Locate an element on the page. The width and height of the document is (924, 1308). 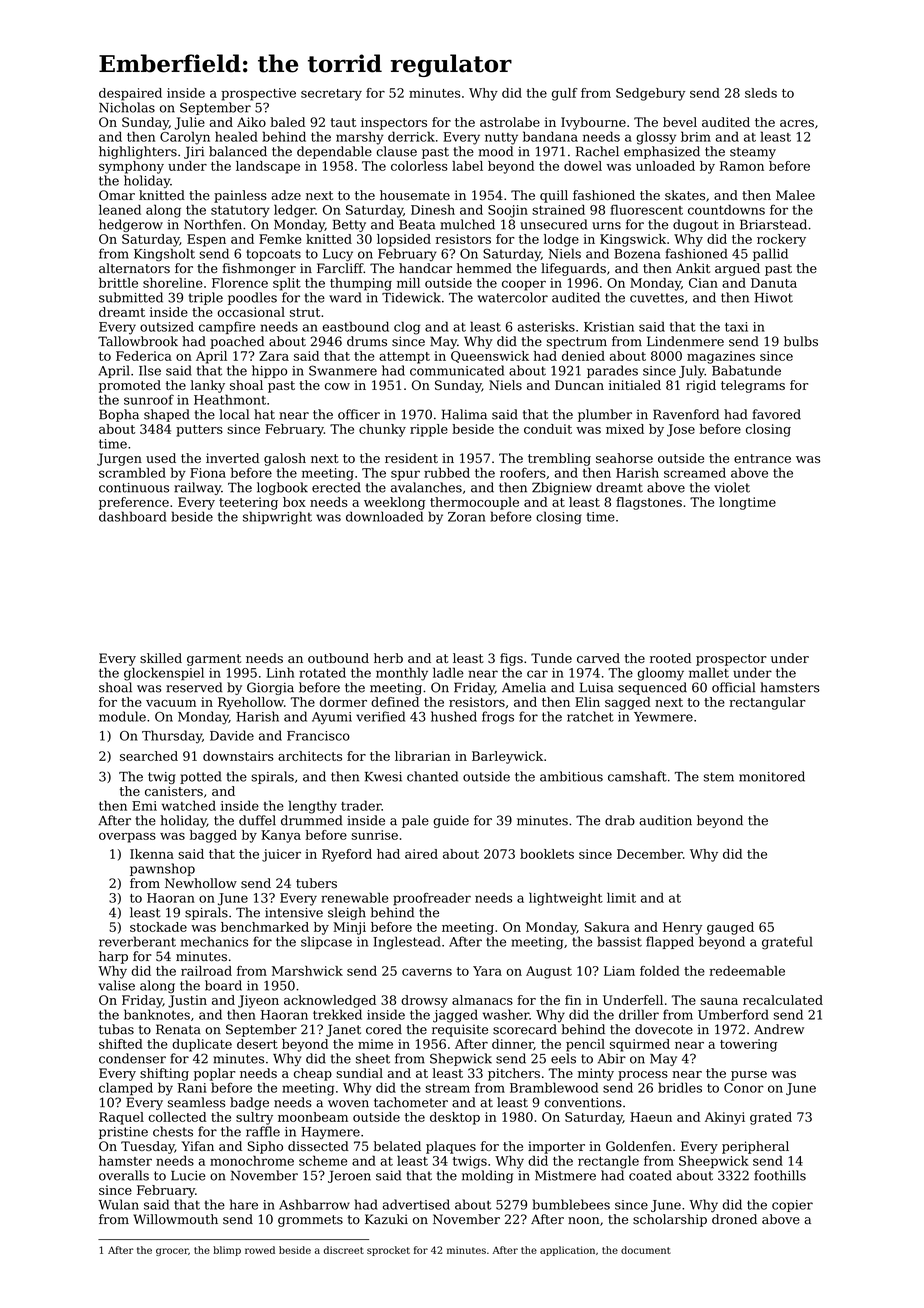
outsized is located at coordinates (167, 326).
